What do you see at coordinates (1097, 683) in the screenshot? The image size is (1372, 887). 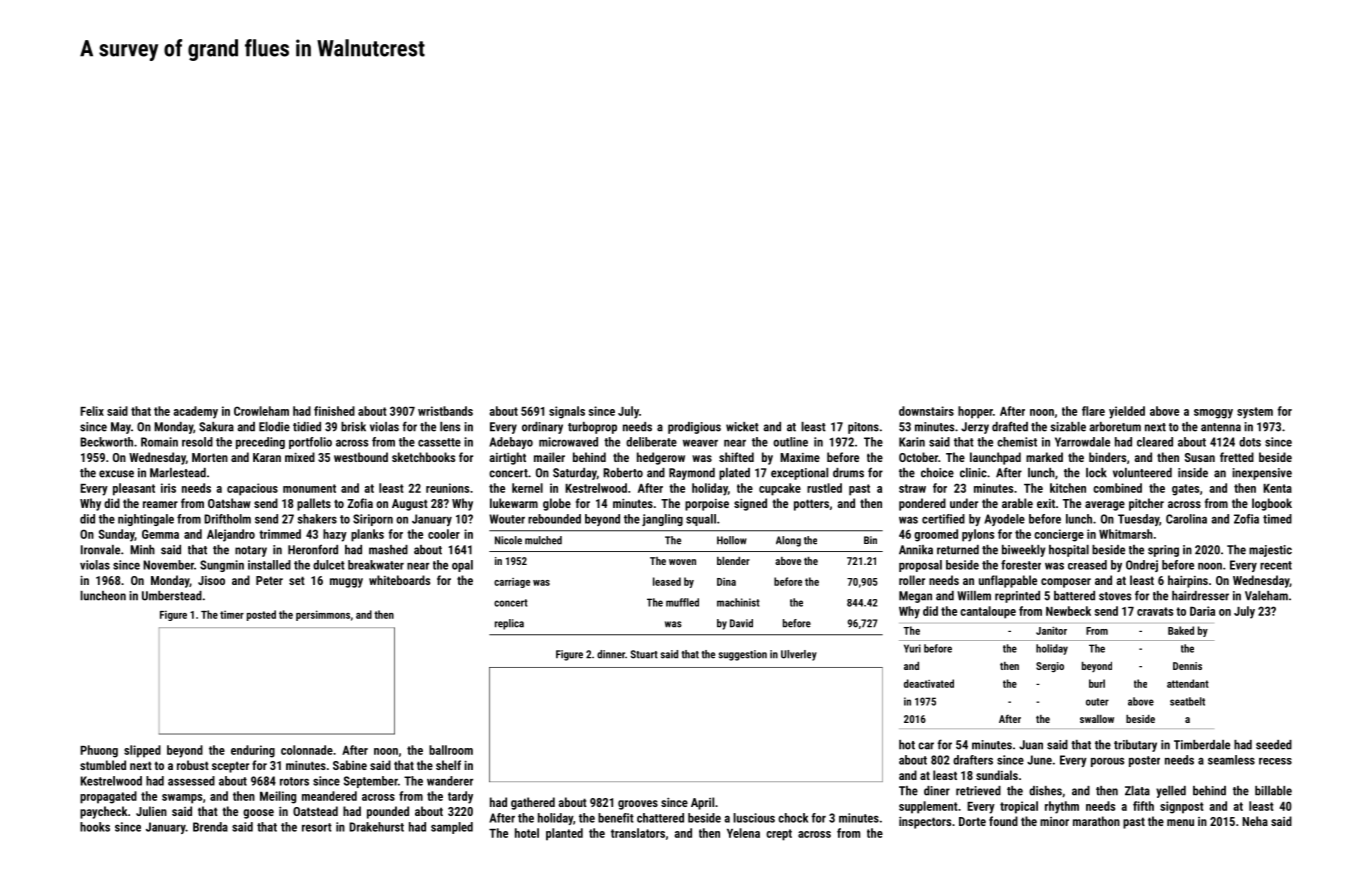 I see `burl` at bounding box center [1097, 683].
